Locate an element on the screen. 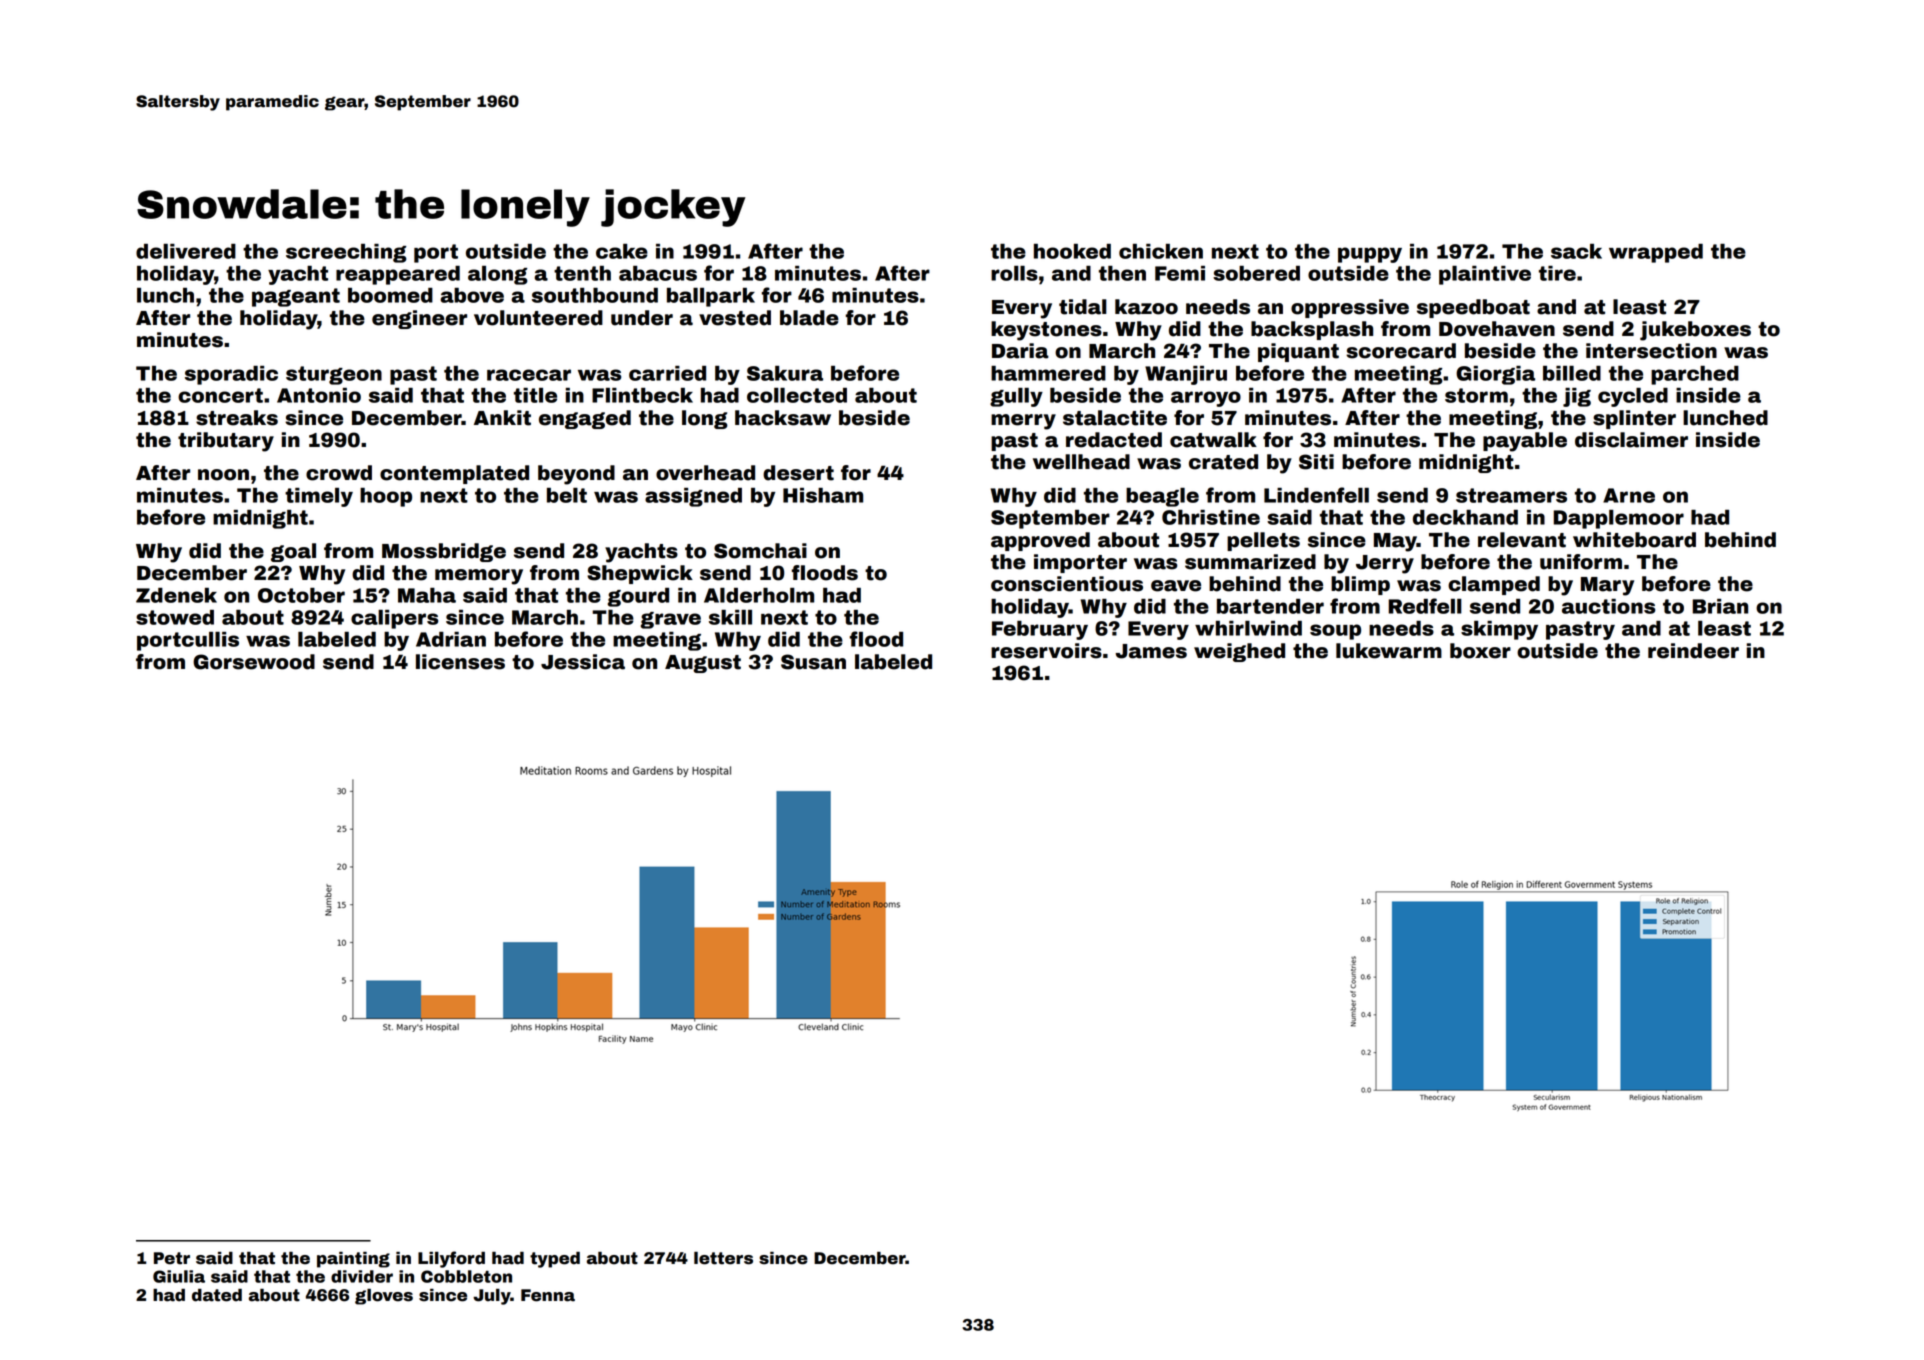 The image size is (1924, 1360). chicken is located at coordinates (1161, 251).
